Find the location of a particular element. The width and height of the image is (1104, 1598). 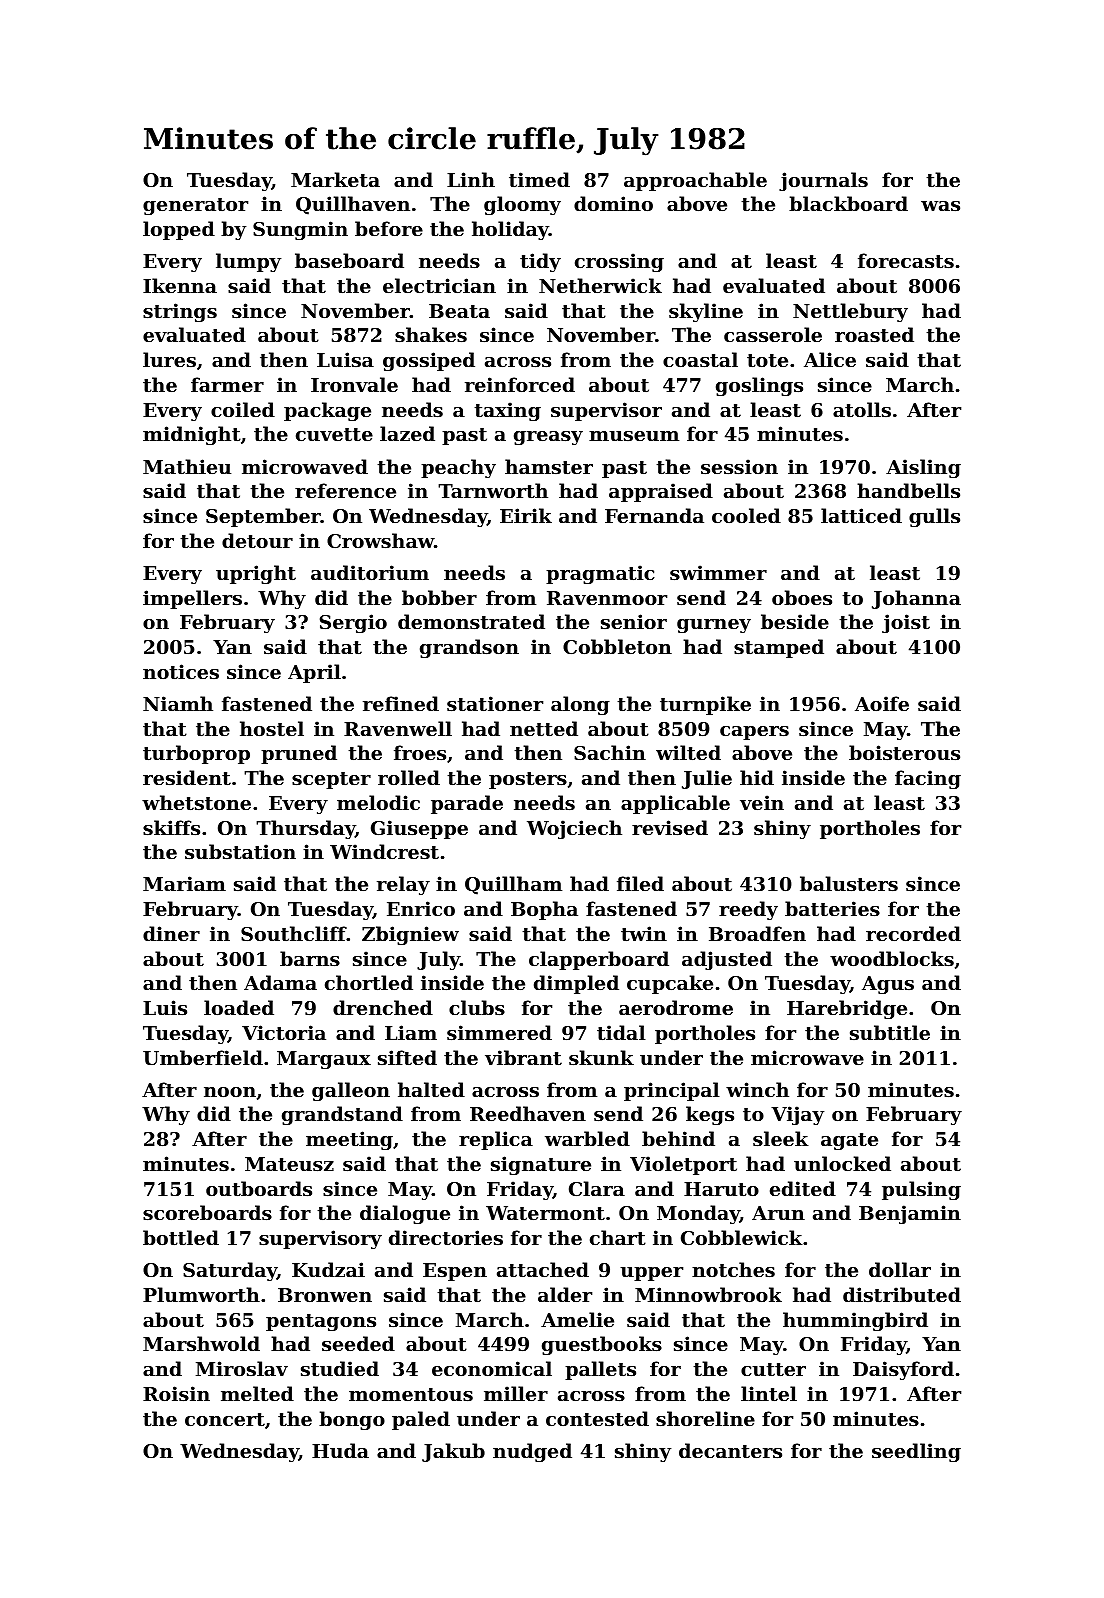

warbled is located at coordinates (587, 1138).
